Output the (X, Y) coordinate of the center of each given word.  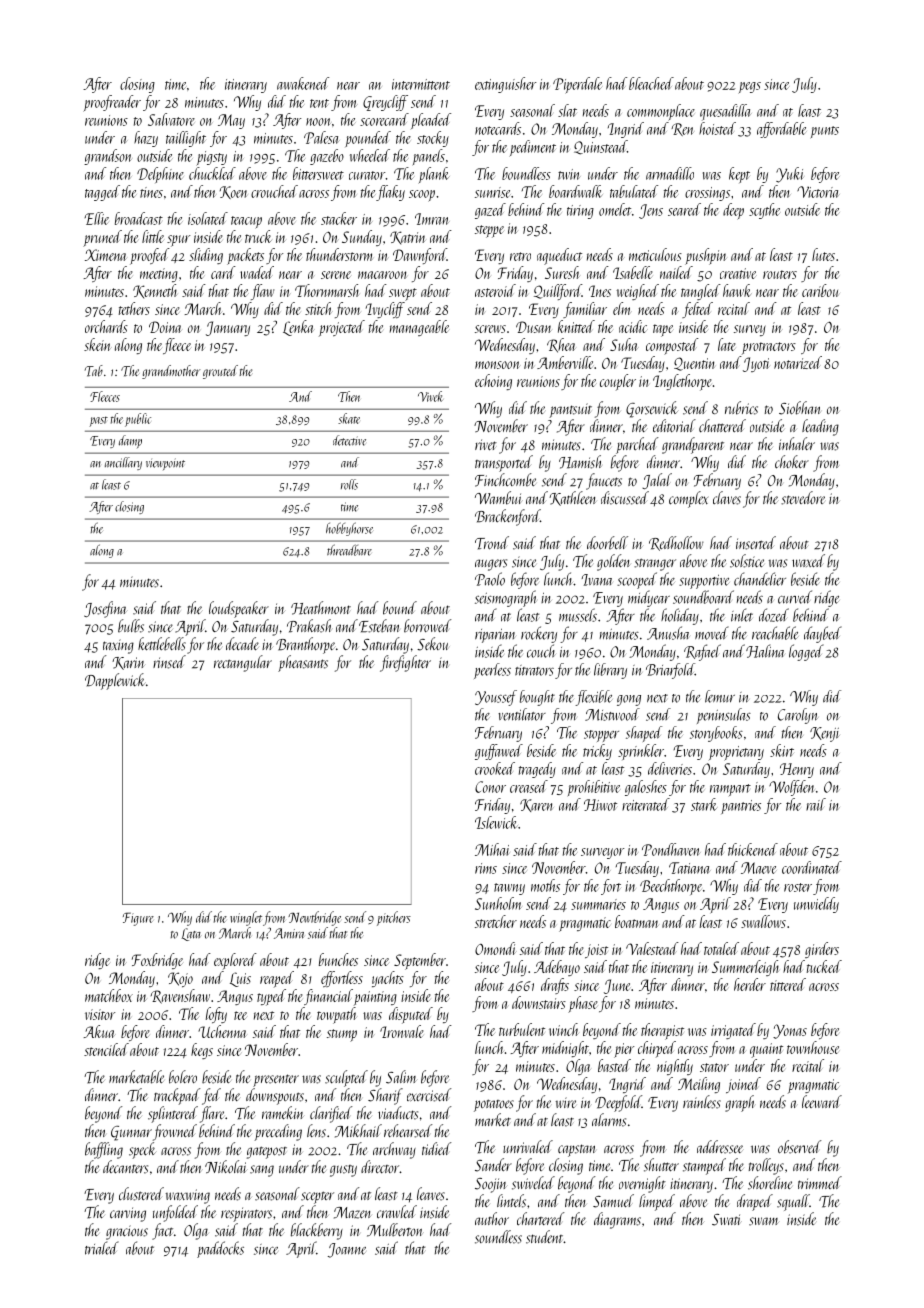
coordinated (812, 867)
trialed (102, 1248)
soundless (498, 1237)
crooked (495, 768)
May (231, 121)
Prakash (309, 626)
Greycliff (385, 103)
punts (825, 132)
